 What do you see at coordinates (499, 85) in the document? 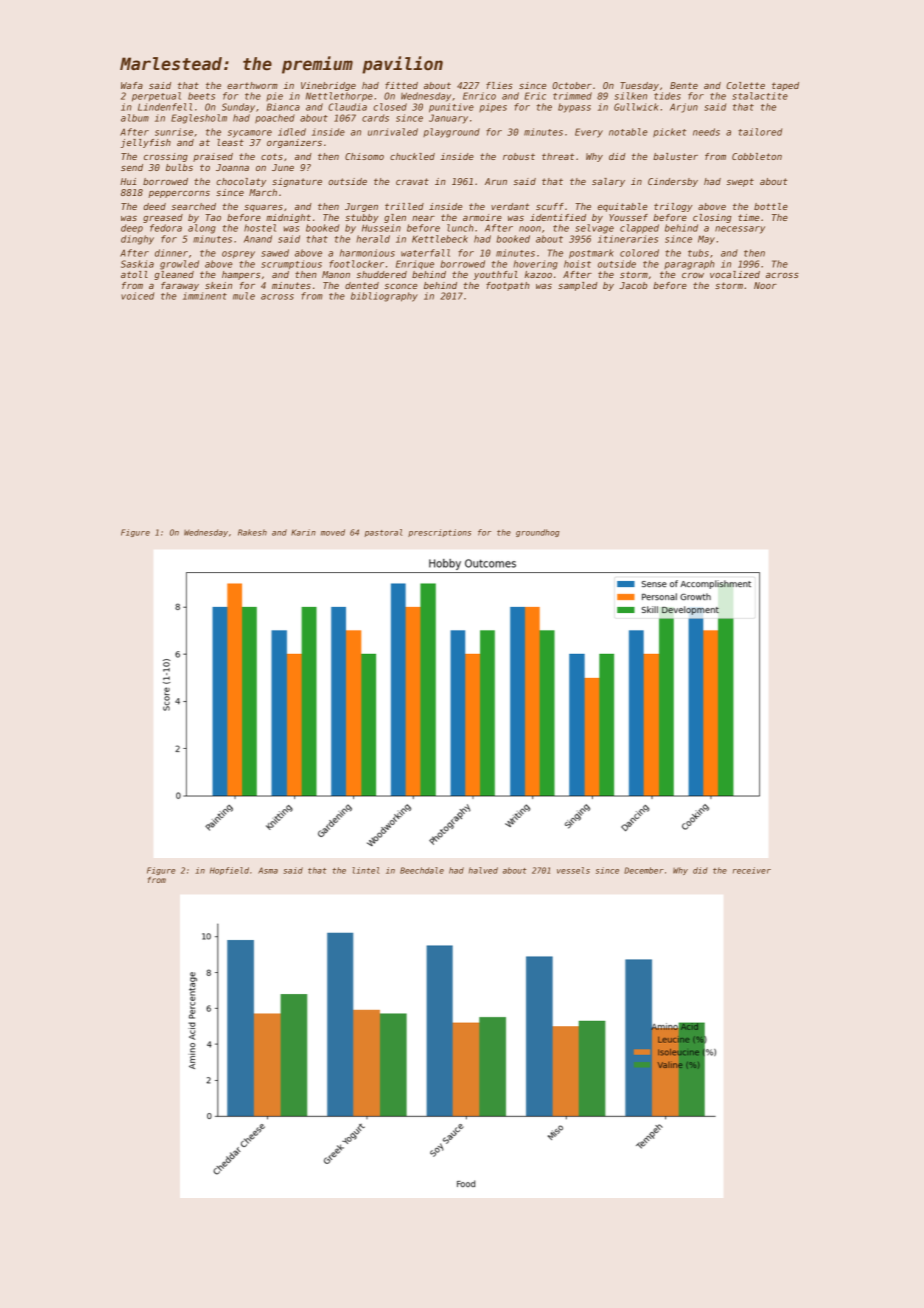
I see `flies` at bounding box center [499, 85].
